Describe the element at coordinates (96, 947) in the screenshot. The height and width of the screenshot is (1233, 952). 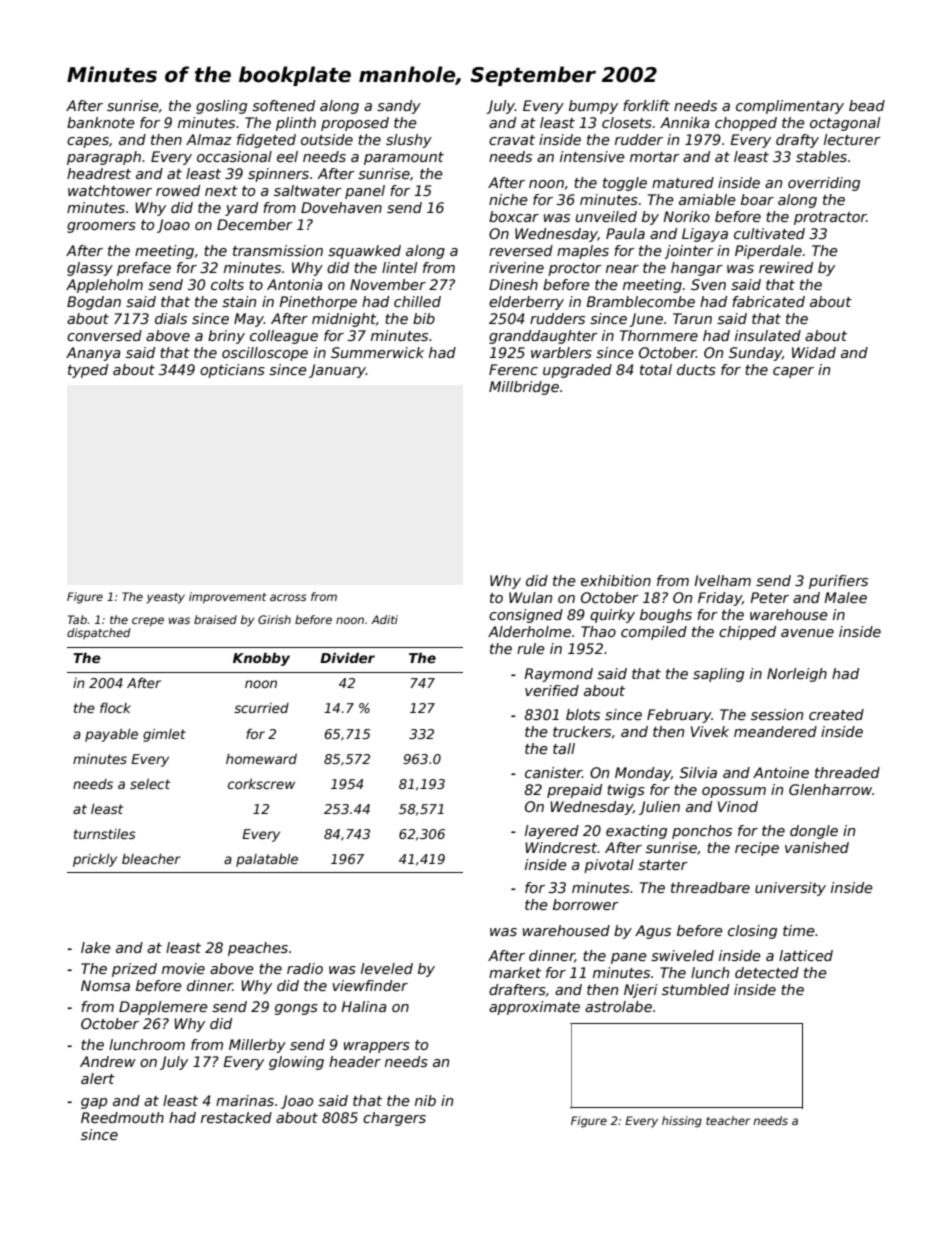
I see `lake` at that location.
